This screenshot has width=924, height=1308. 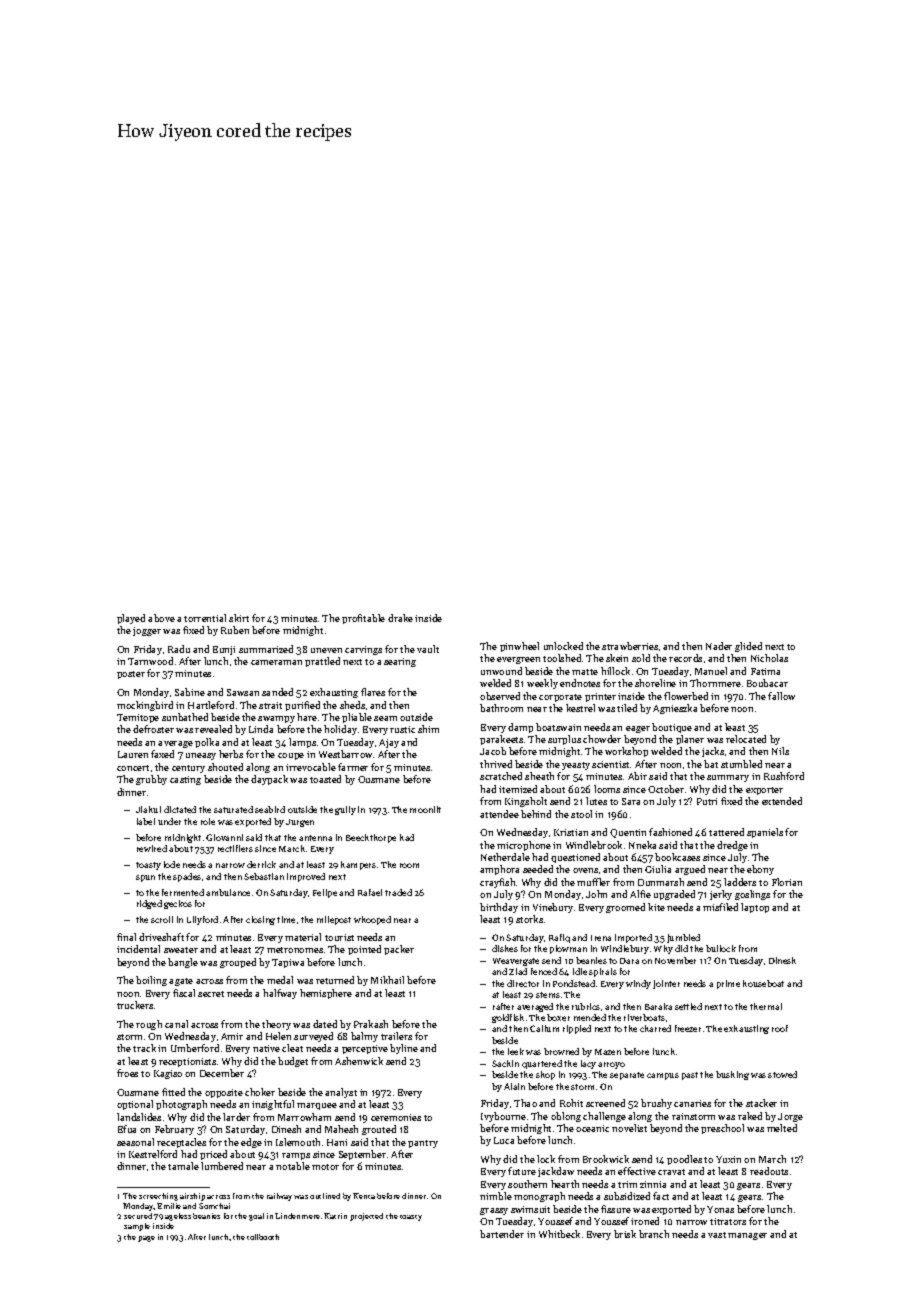 I want to click on Quentin, so click(x=628, y=833).
